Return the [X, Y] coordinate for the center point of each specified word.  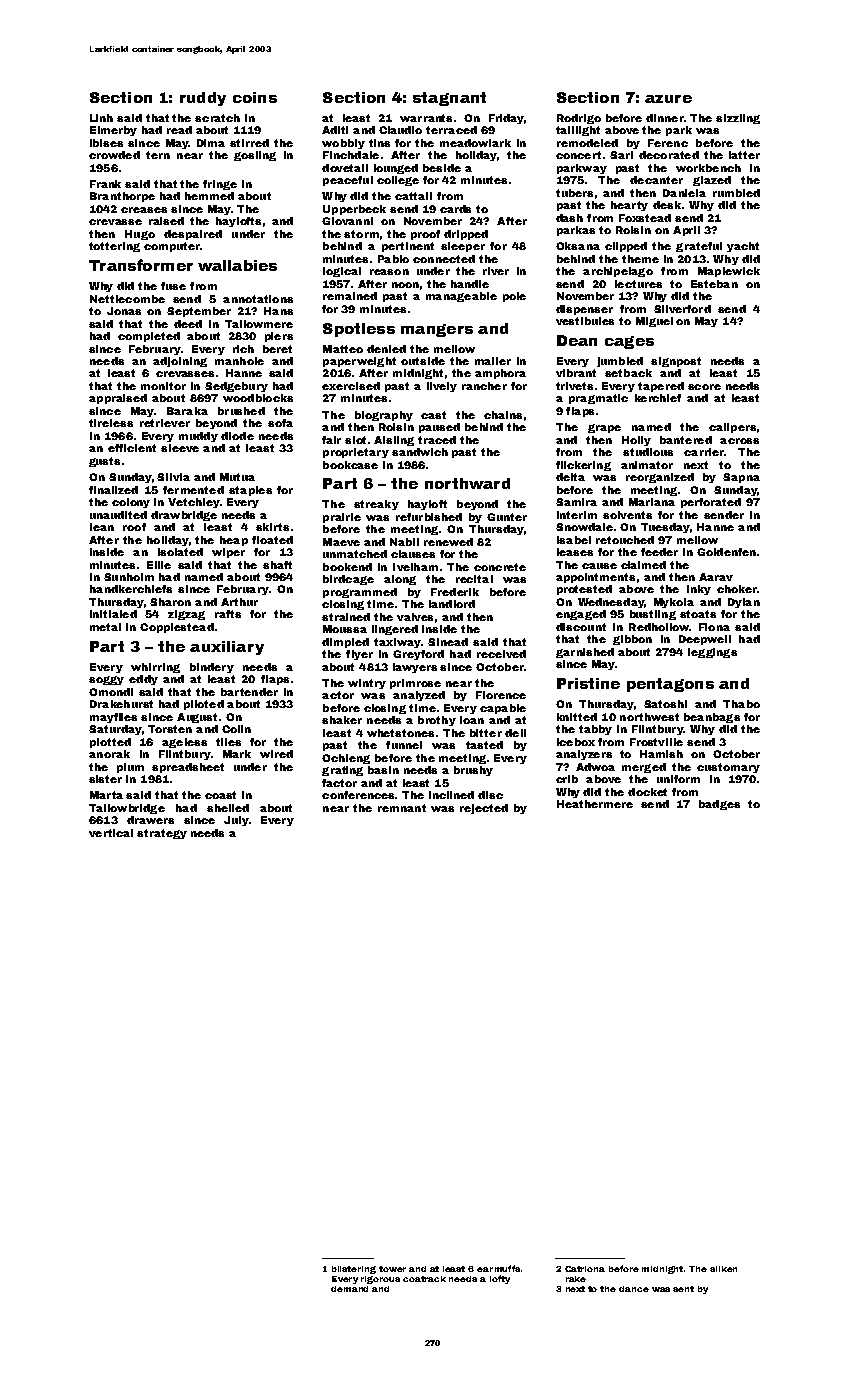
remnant [402, 808]
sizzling [738, 119]
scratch [217, 118]
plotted [110, 743]
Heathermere [595, 804]
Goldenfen [726, 552]
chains [503, 415]
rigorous [380, 1280]
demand [349, 1289]
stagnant [449, 99]
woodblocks [258, 398]
